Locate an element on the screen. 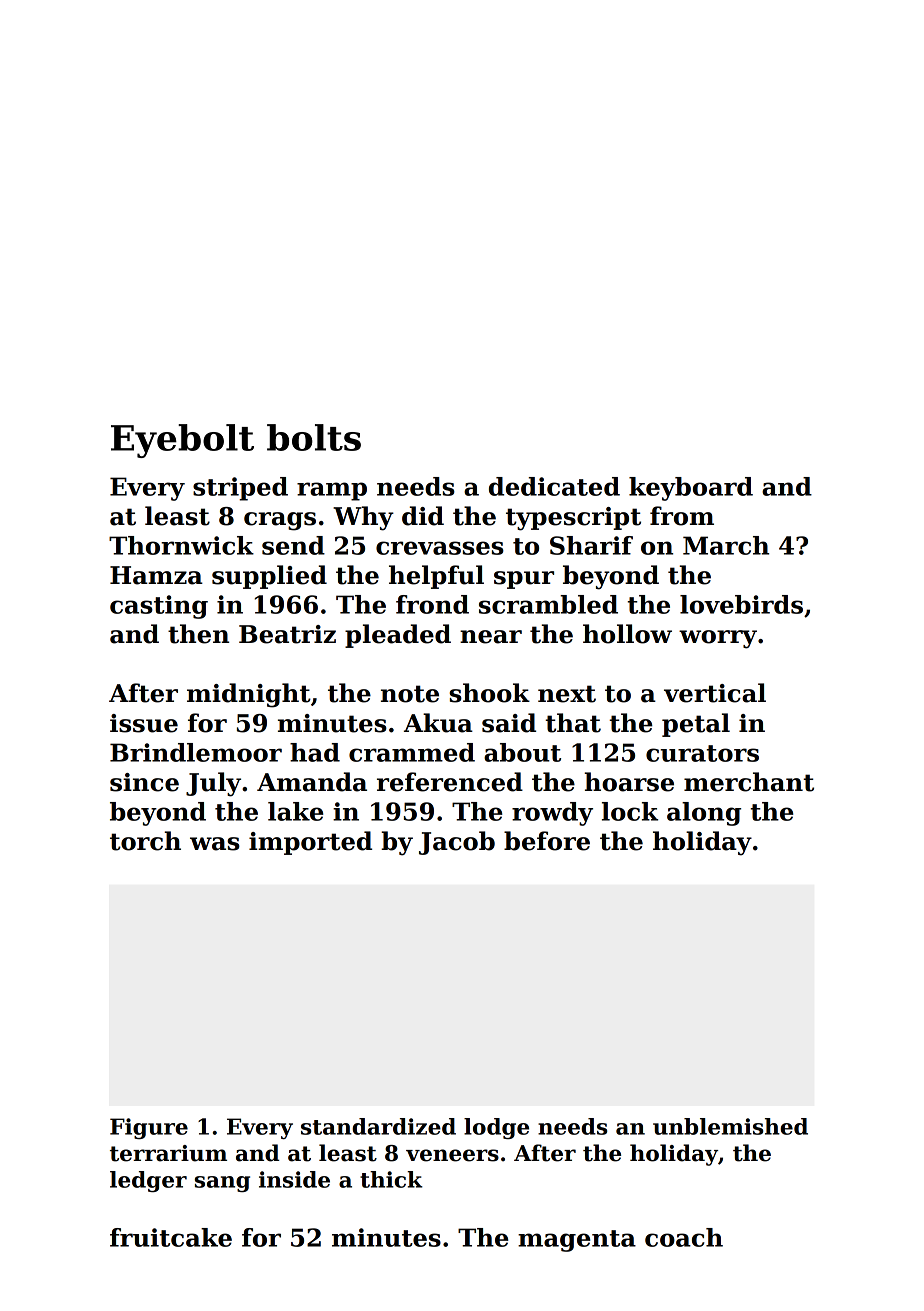 This screenshot has height=1311, width=924. issue is located at coordinates (144, 723).
